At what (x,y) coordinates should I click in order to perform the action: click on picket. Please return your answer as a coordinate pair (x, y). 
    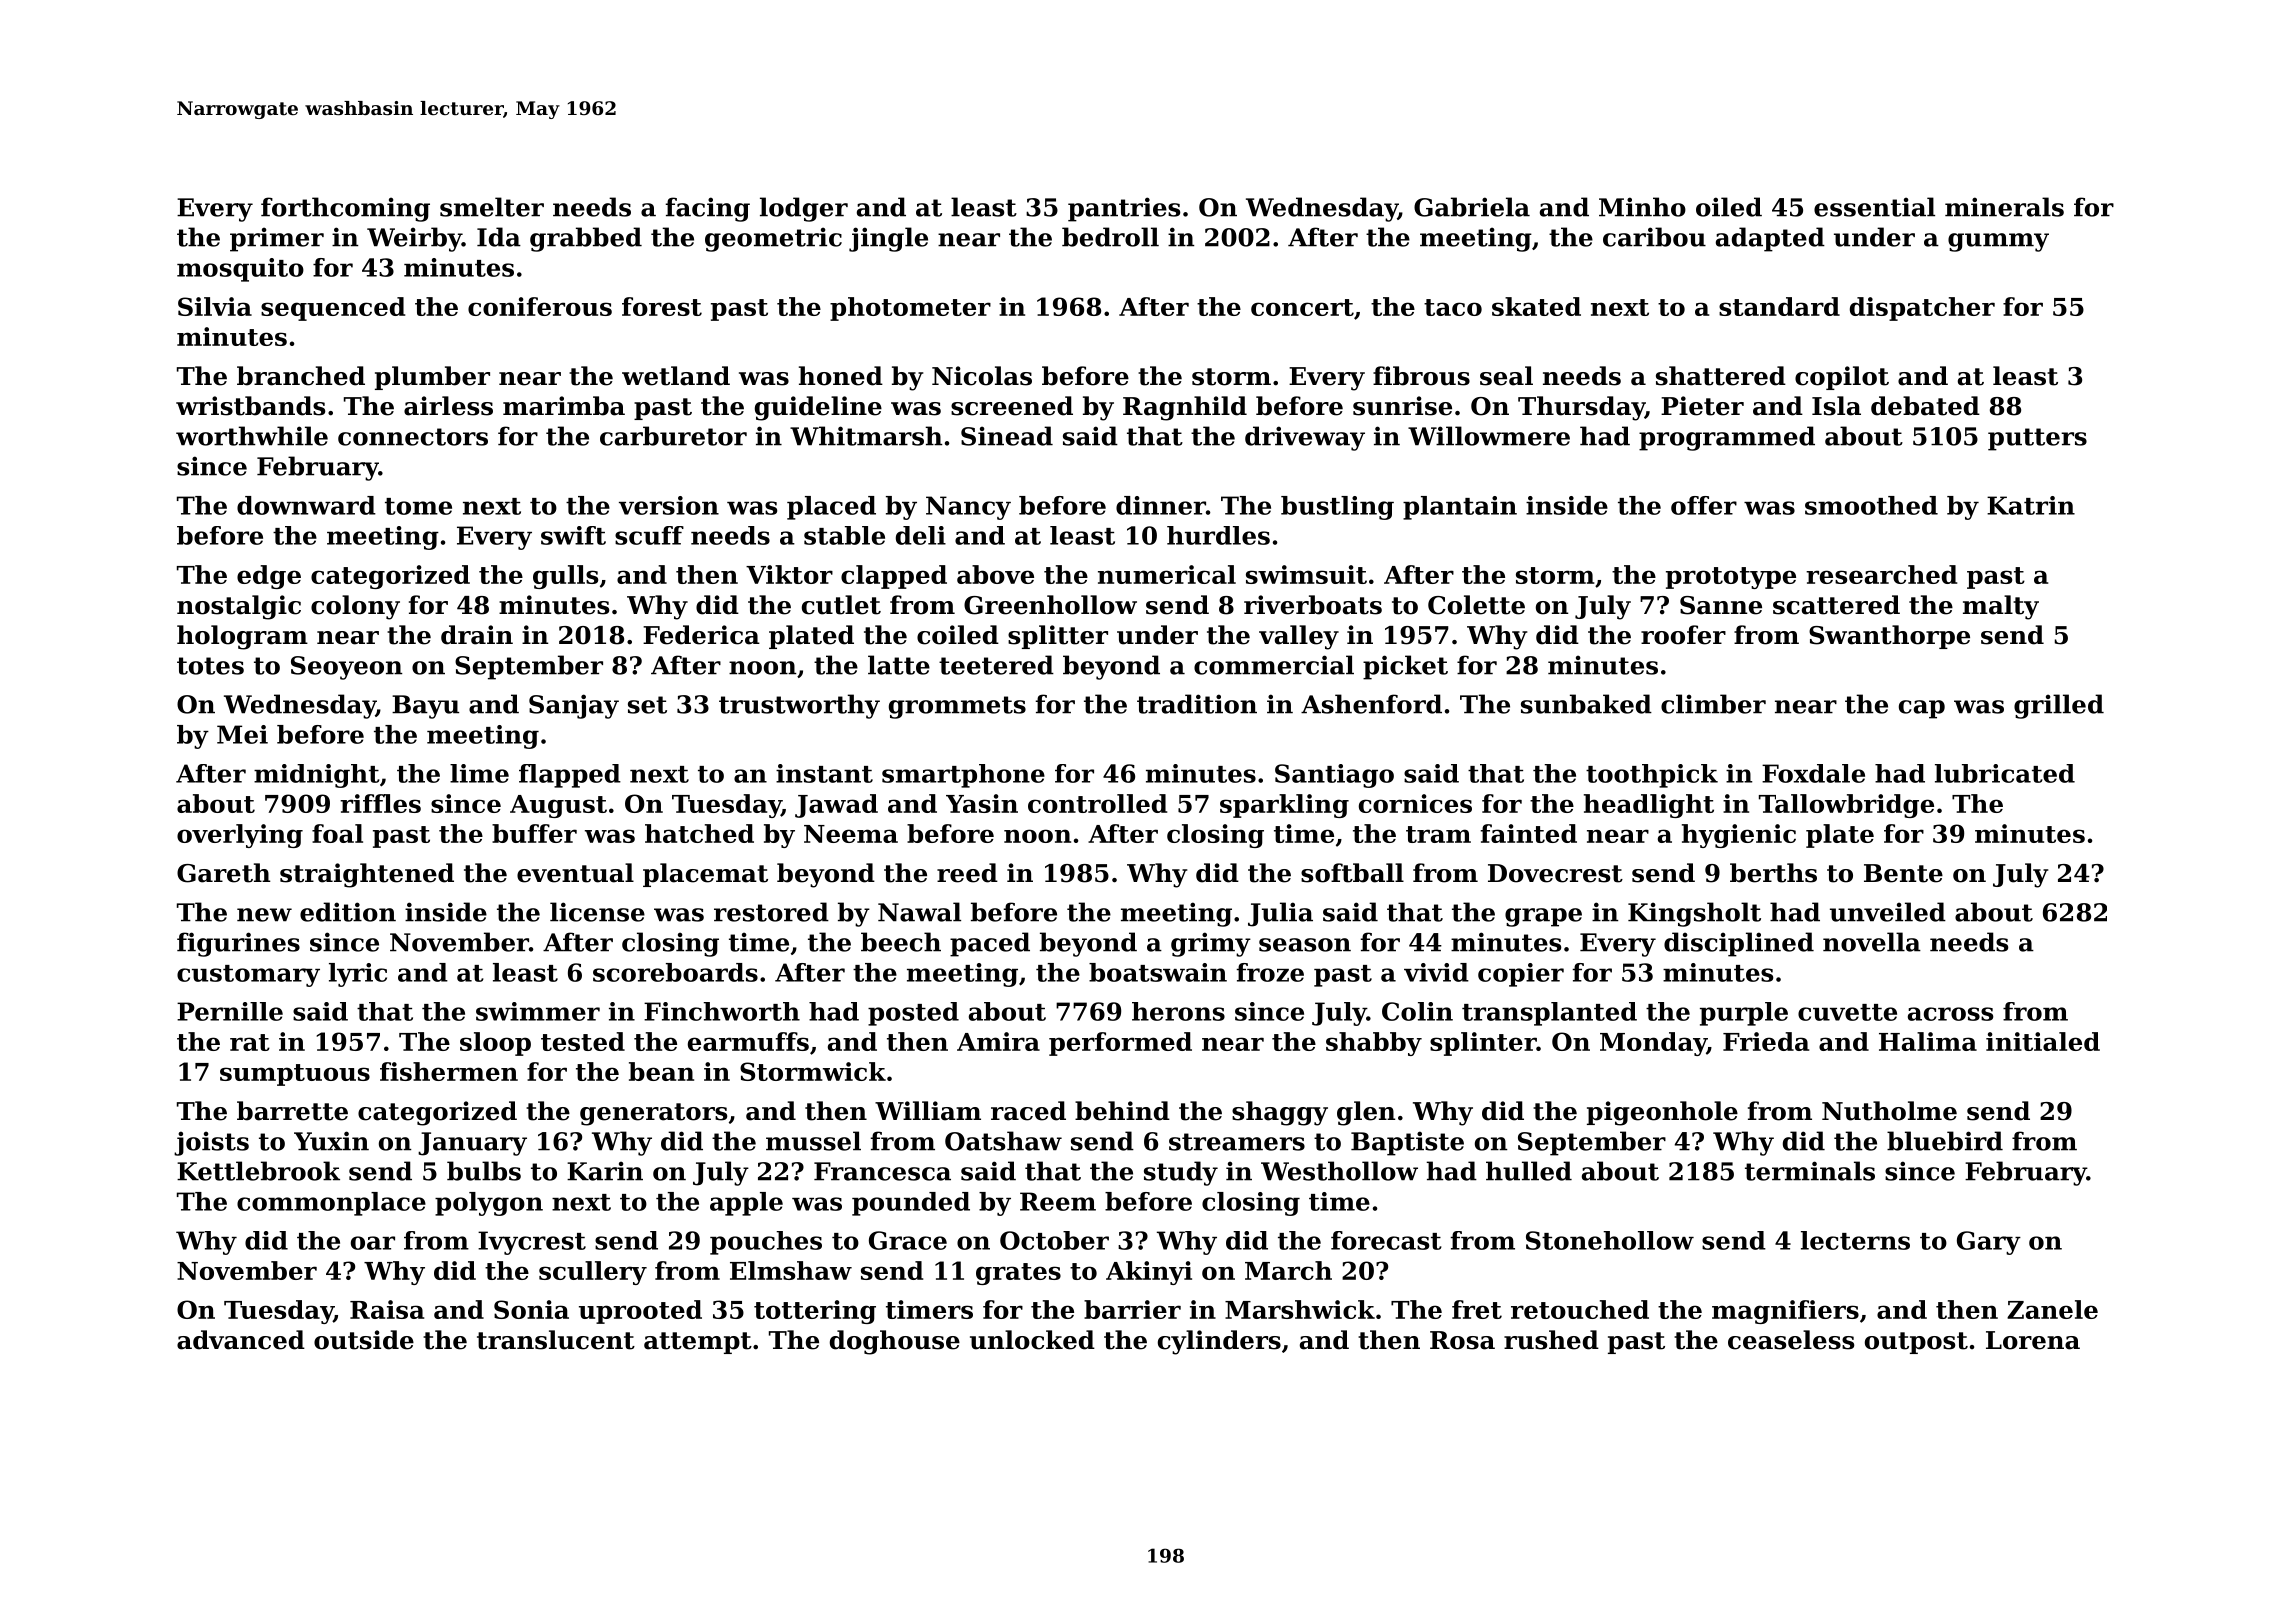
    Looking at the image, I should click on (1405, 667).
